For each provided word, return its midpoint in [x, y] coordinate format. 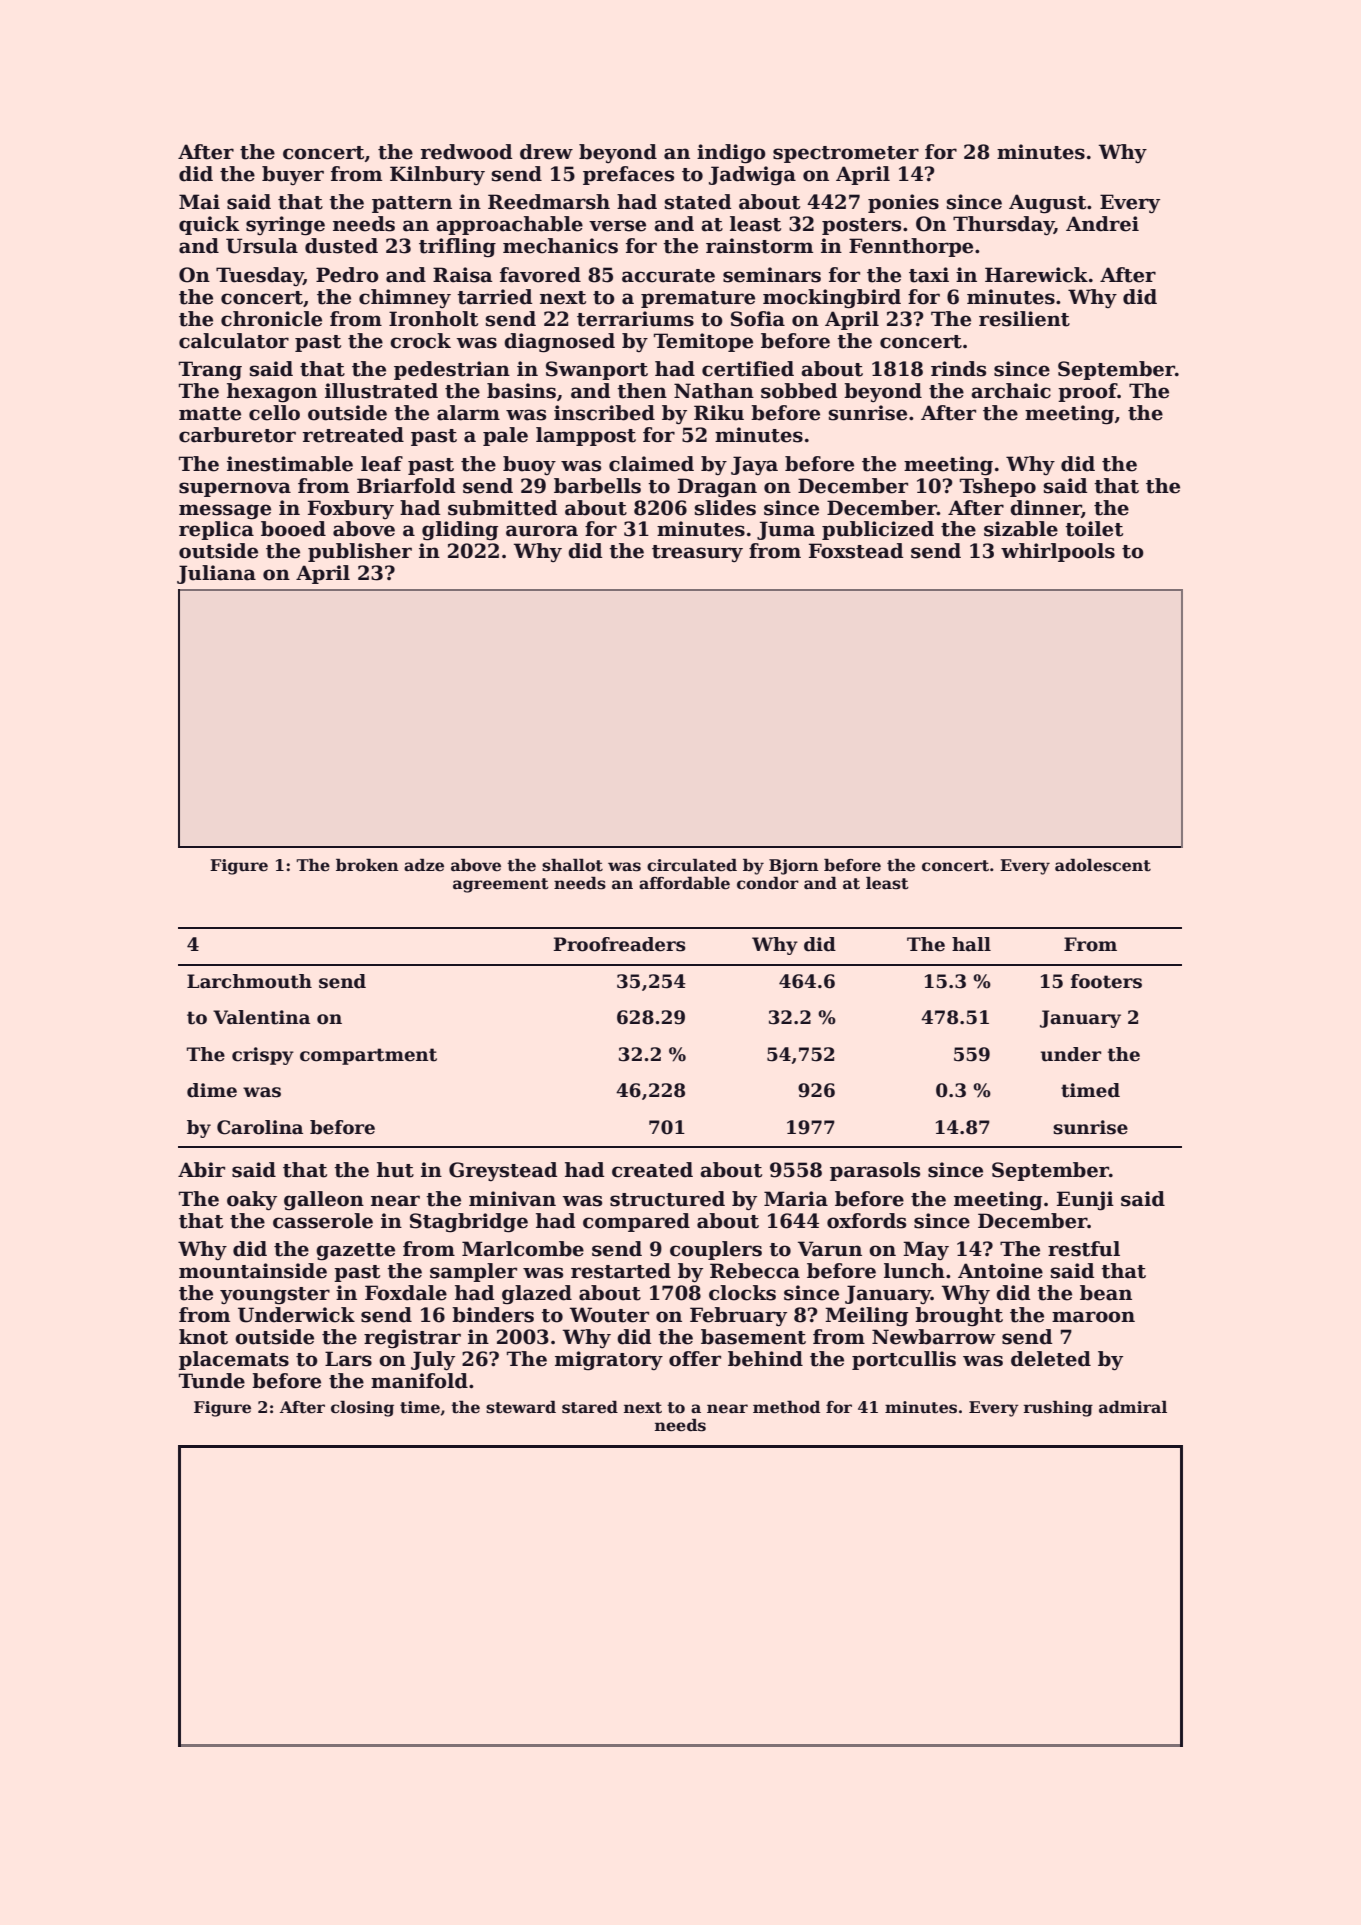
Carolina [260, 1127]
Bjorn [794, 867]
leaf [382, 464]
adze [424, 865]
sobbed [799, 391]
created [652, 1170]
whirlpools [1058, 552]
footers [1106, 981]
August [1047, 204]
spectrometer [846, 154]
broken [367, 865]
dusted [341, 246]
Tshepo [998, 487]
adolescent [1103, 865]
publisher [360, 552]
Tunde [212, 1381]
